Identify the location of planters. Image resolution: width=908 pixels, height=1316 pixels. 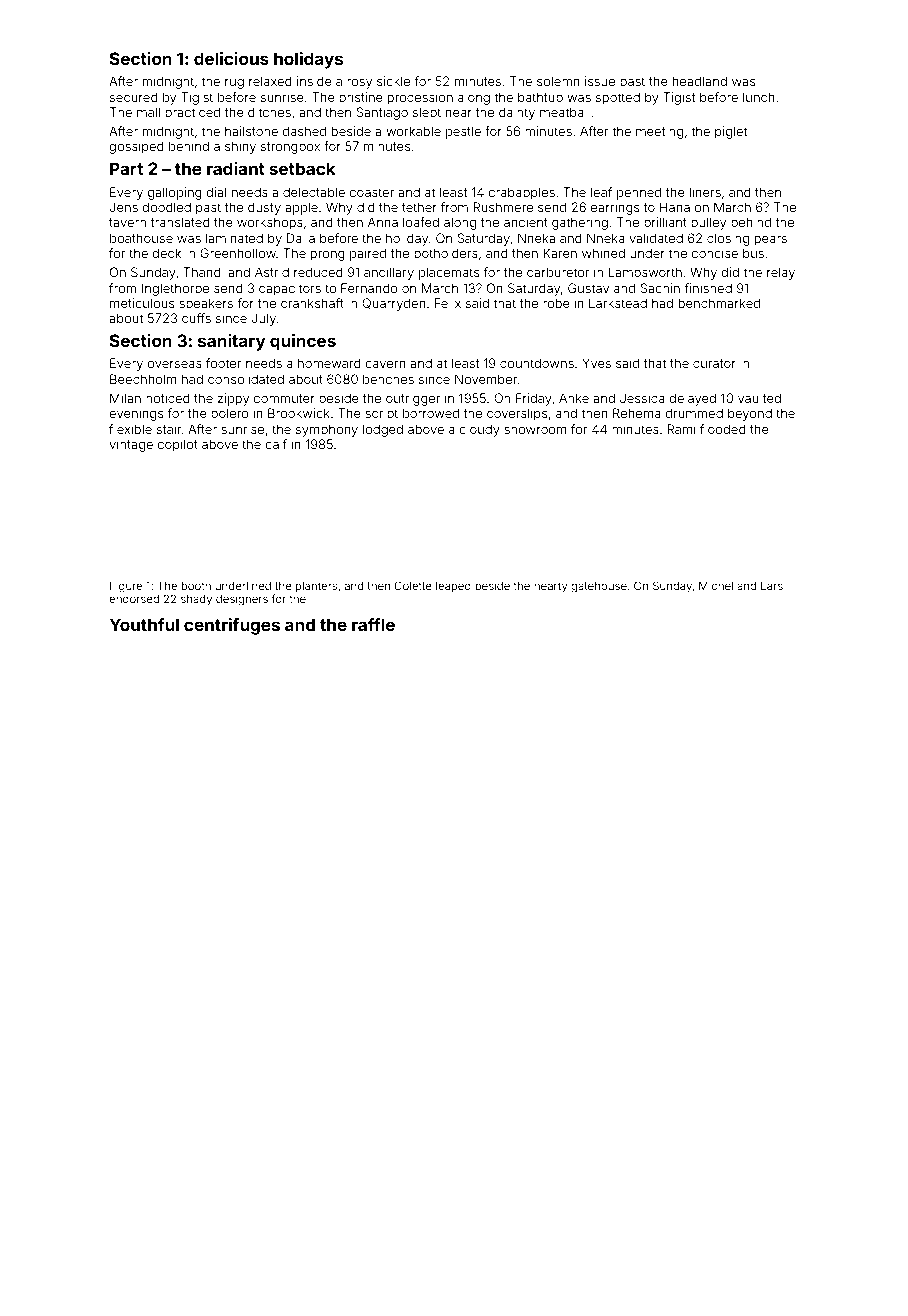
(316, 587).
